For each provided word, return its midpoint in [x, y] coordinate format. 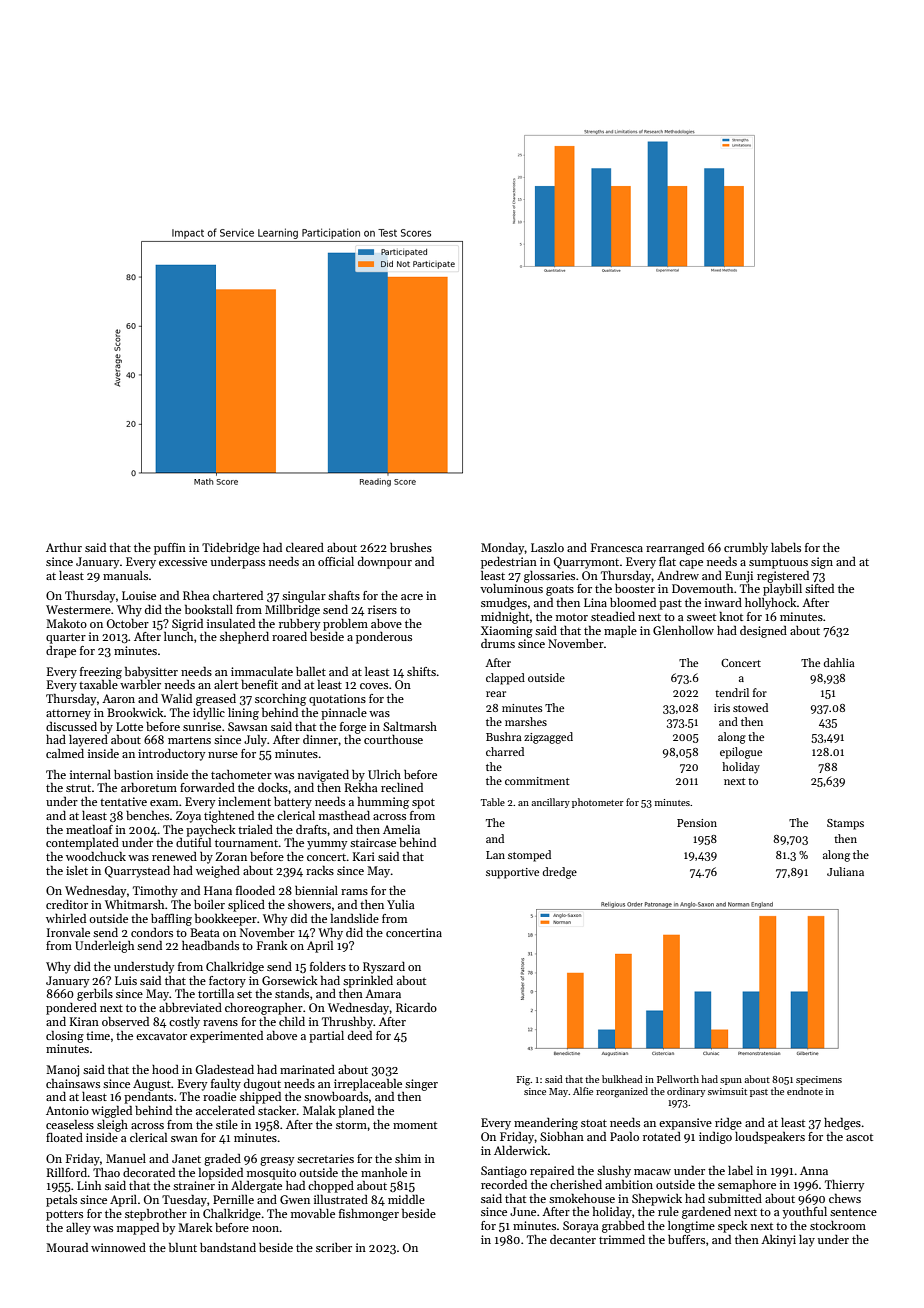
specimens [819, 1080]
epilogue [741, 753]
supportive [512, 873]
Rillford [67, 1172]
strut [78, 788]
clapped [505, 679]
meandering [546, 1124]
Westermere [78, 609]
